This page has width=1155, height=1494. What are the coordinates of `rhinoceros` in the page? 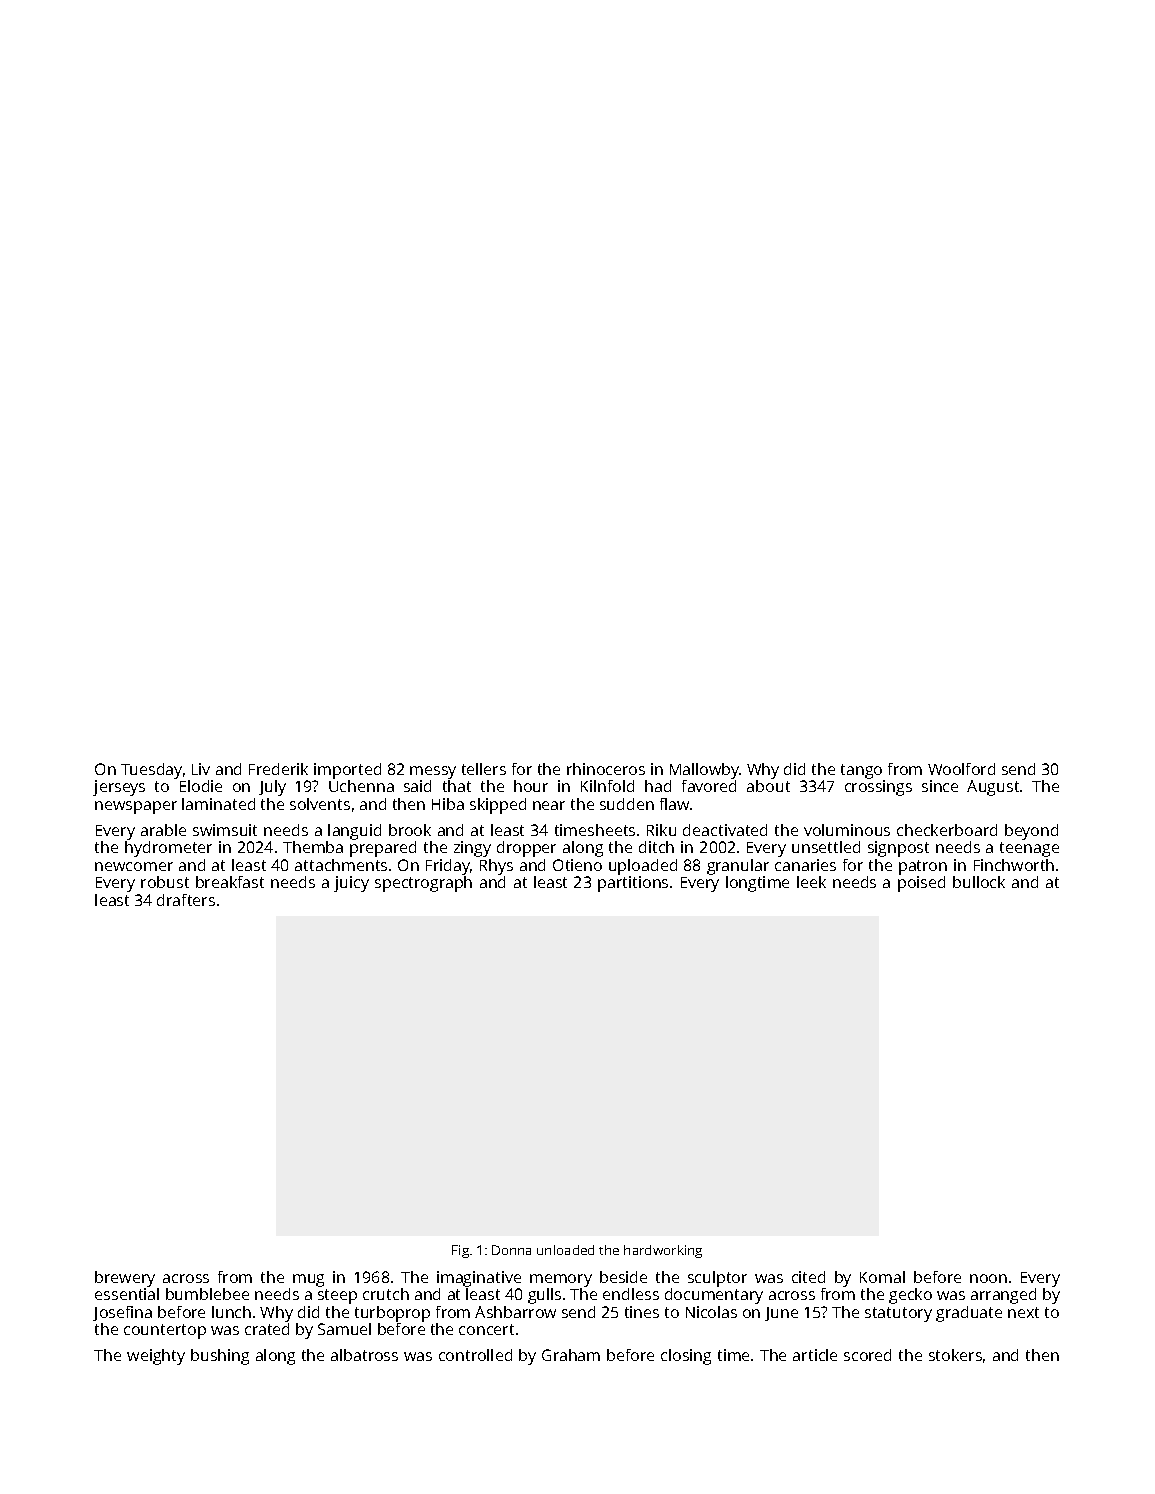 It's located at (606, 769).
